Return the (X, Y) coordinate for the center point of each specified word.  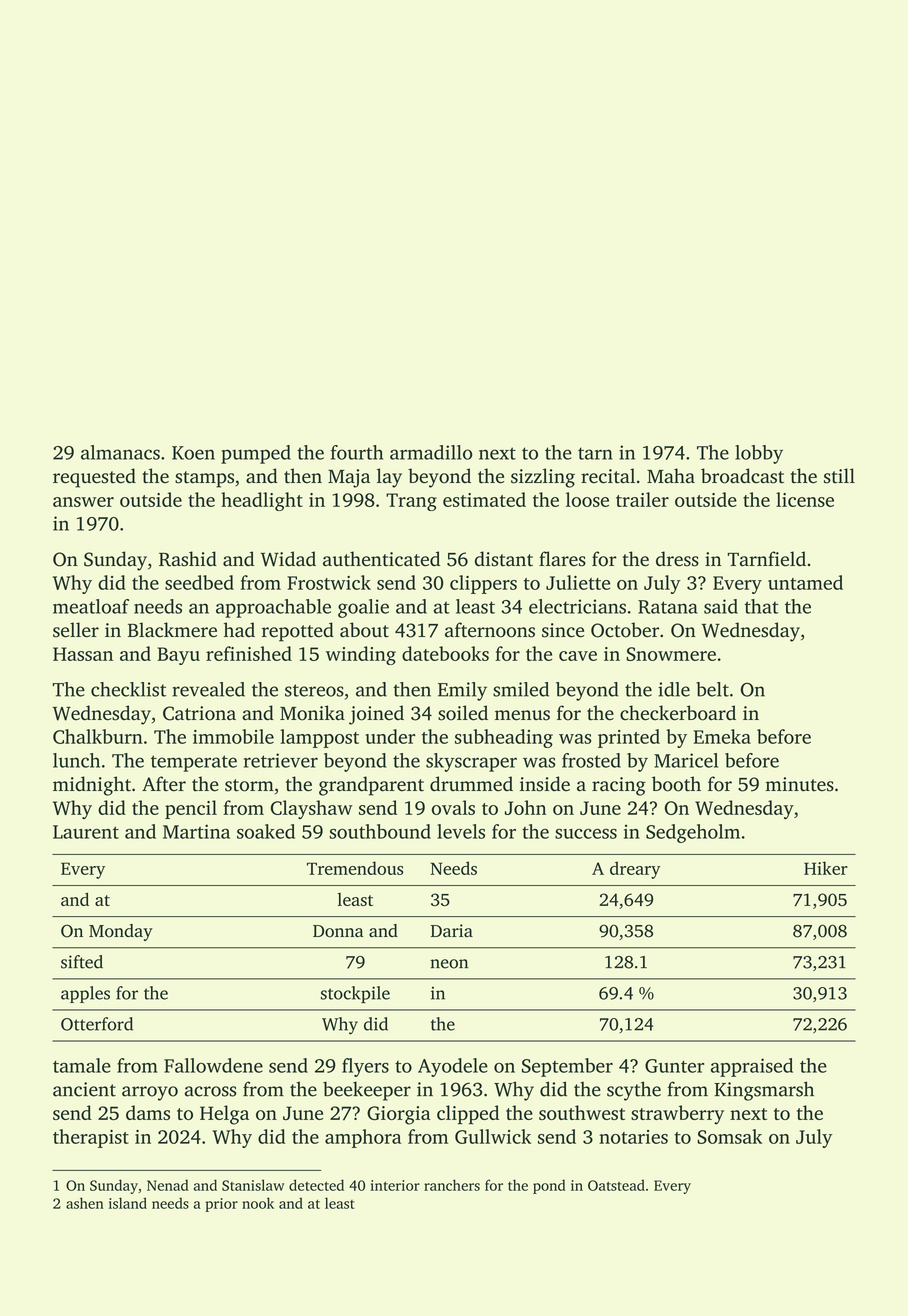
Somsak (729, 1136)
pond (549, 1186)
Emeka (722, 736)
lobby (759, 454)
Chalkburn (98, 736)
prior (221, 1205)
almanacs (120, 452)
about (364, 630)
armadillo (431, 452)
